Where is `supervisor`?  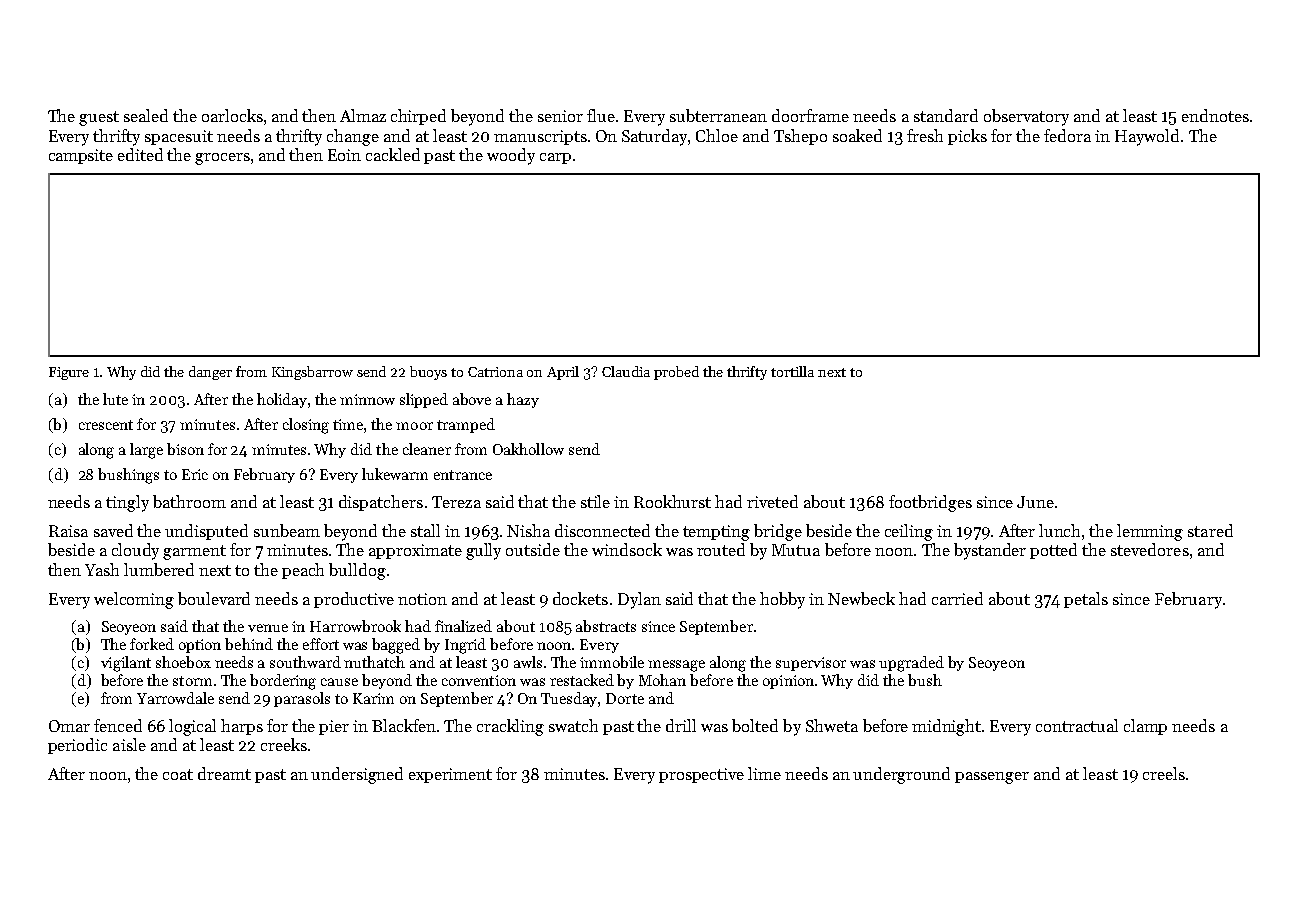
supervisor is located at coordinates (811, 664).
